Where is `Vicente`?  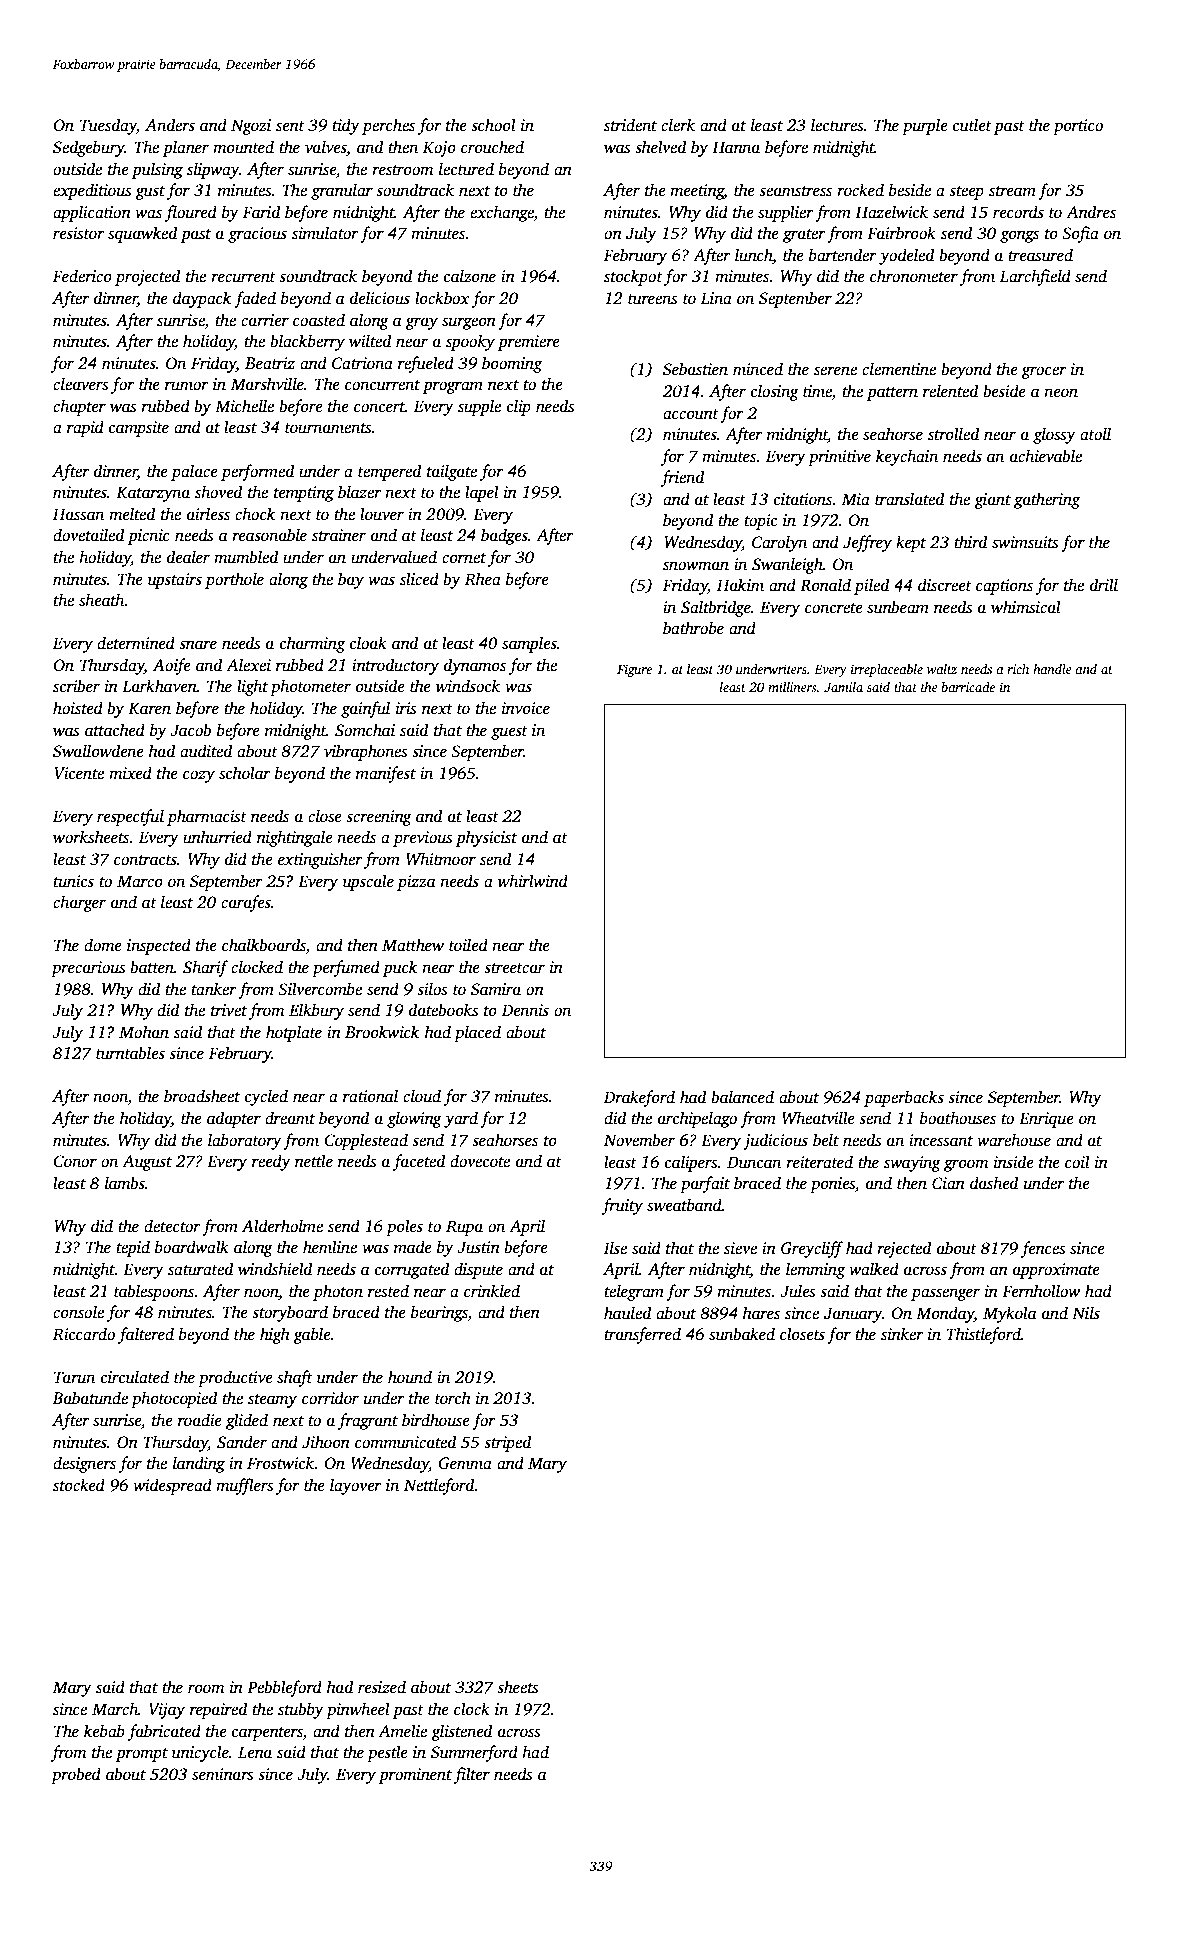 Vicente is located at coordinates (79, 773).
